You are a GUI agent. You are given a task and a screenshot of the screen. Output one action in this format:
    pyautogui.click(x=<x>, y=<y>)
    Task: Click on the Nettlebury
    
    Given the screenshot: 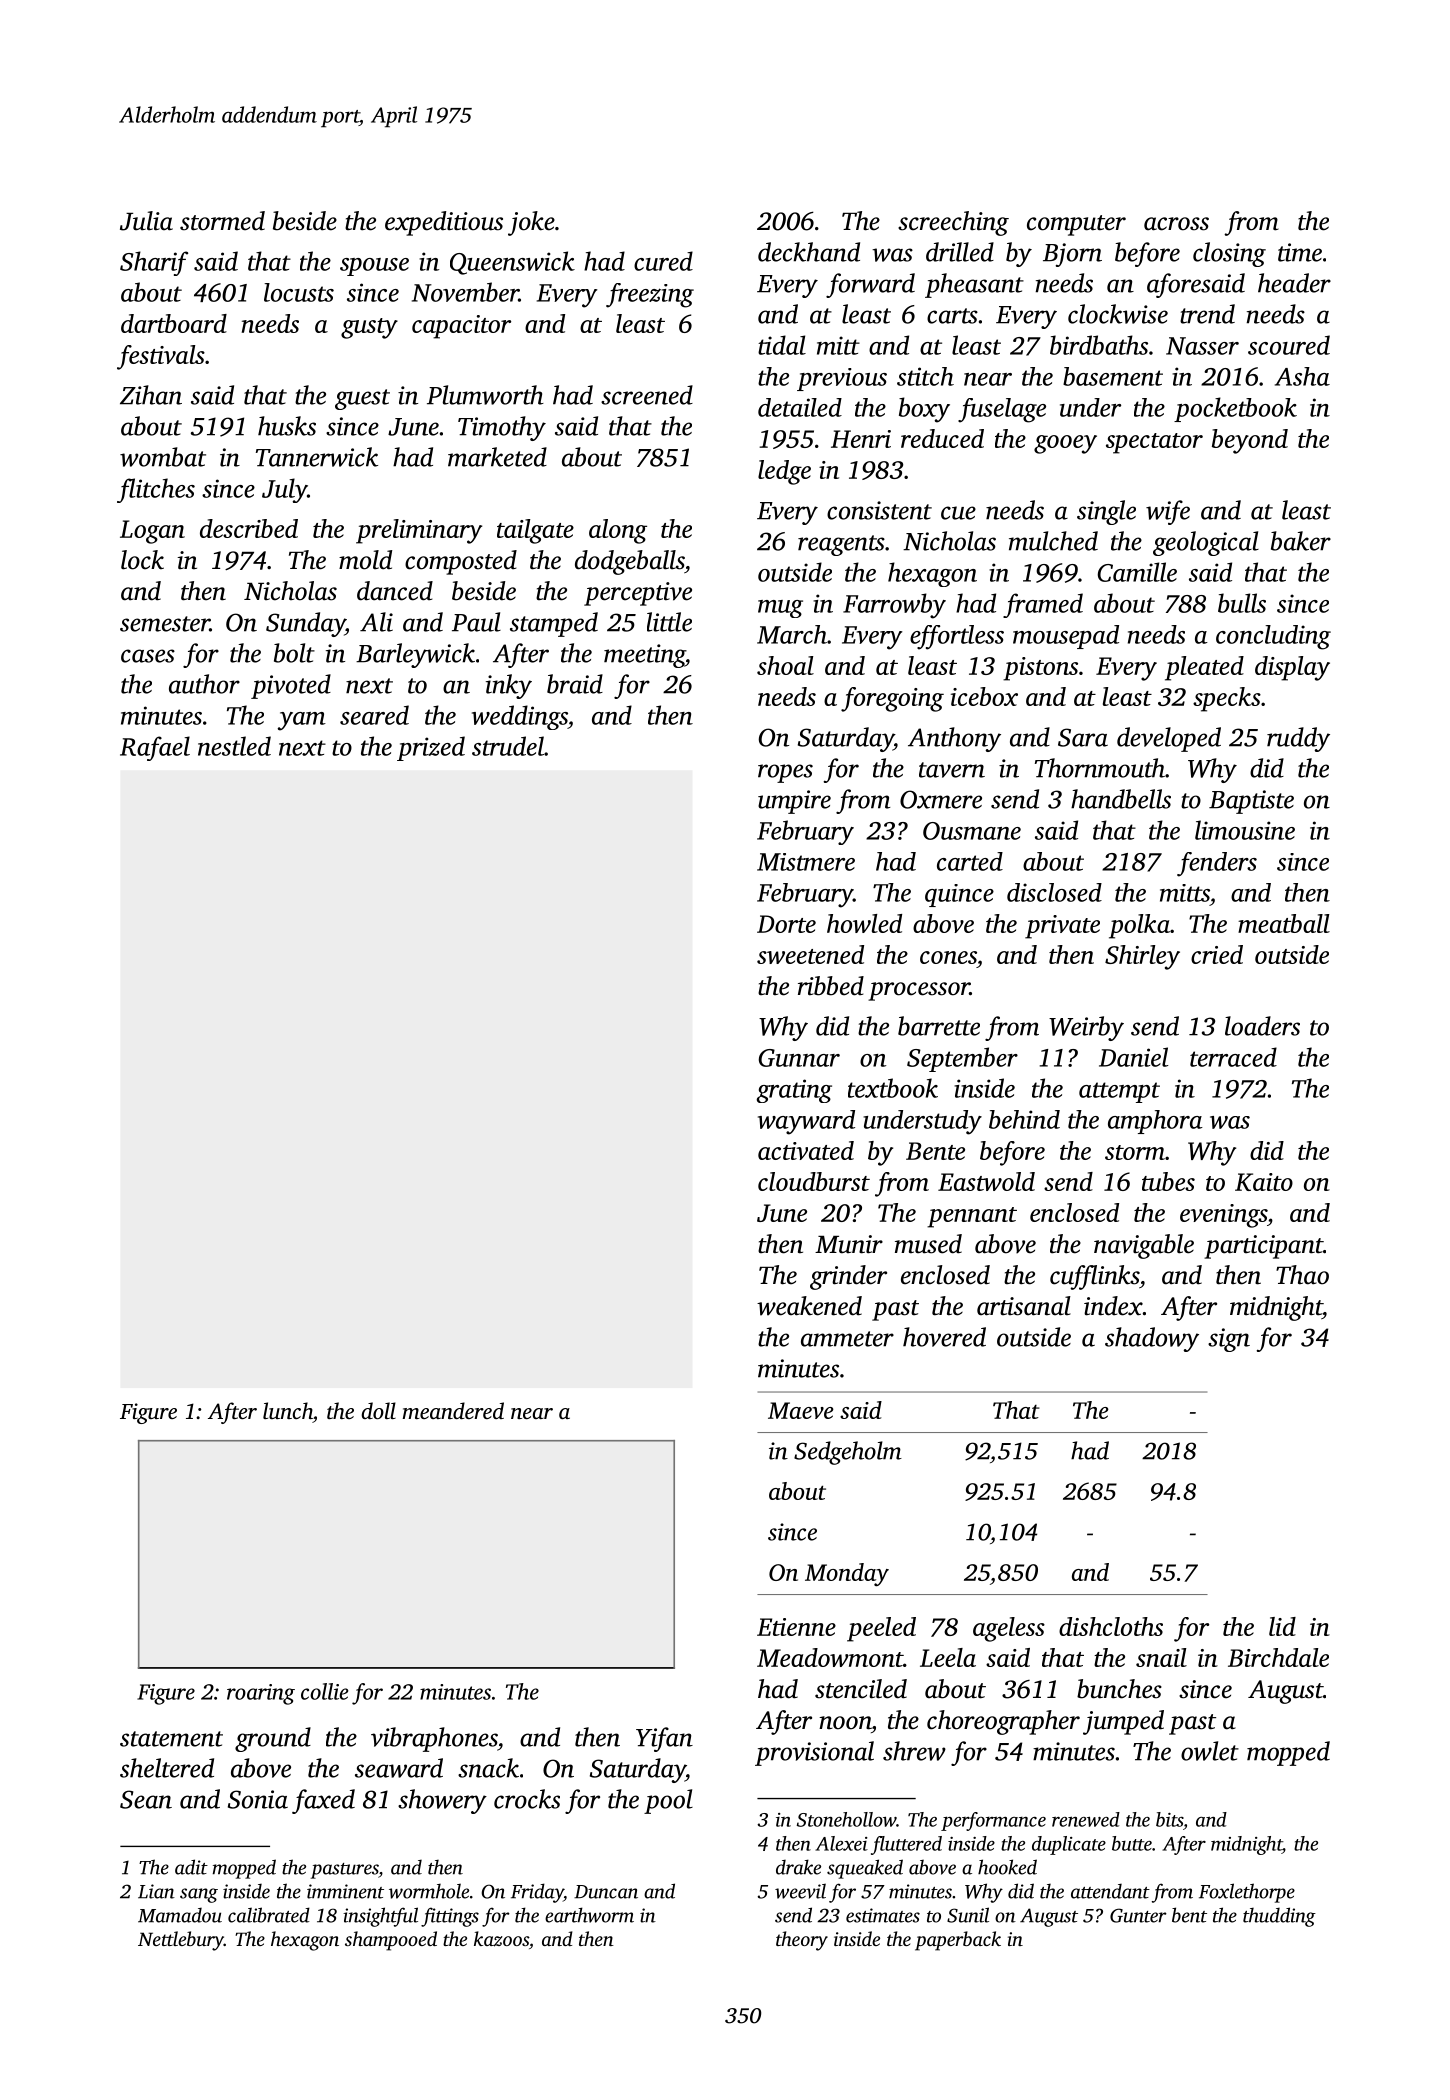 What is the action you would take?
    pyautogui.click(x=181, y=1941)
